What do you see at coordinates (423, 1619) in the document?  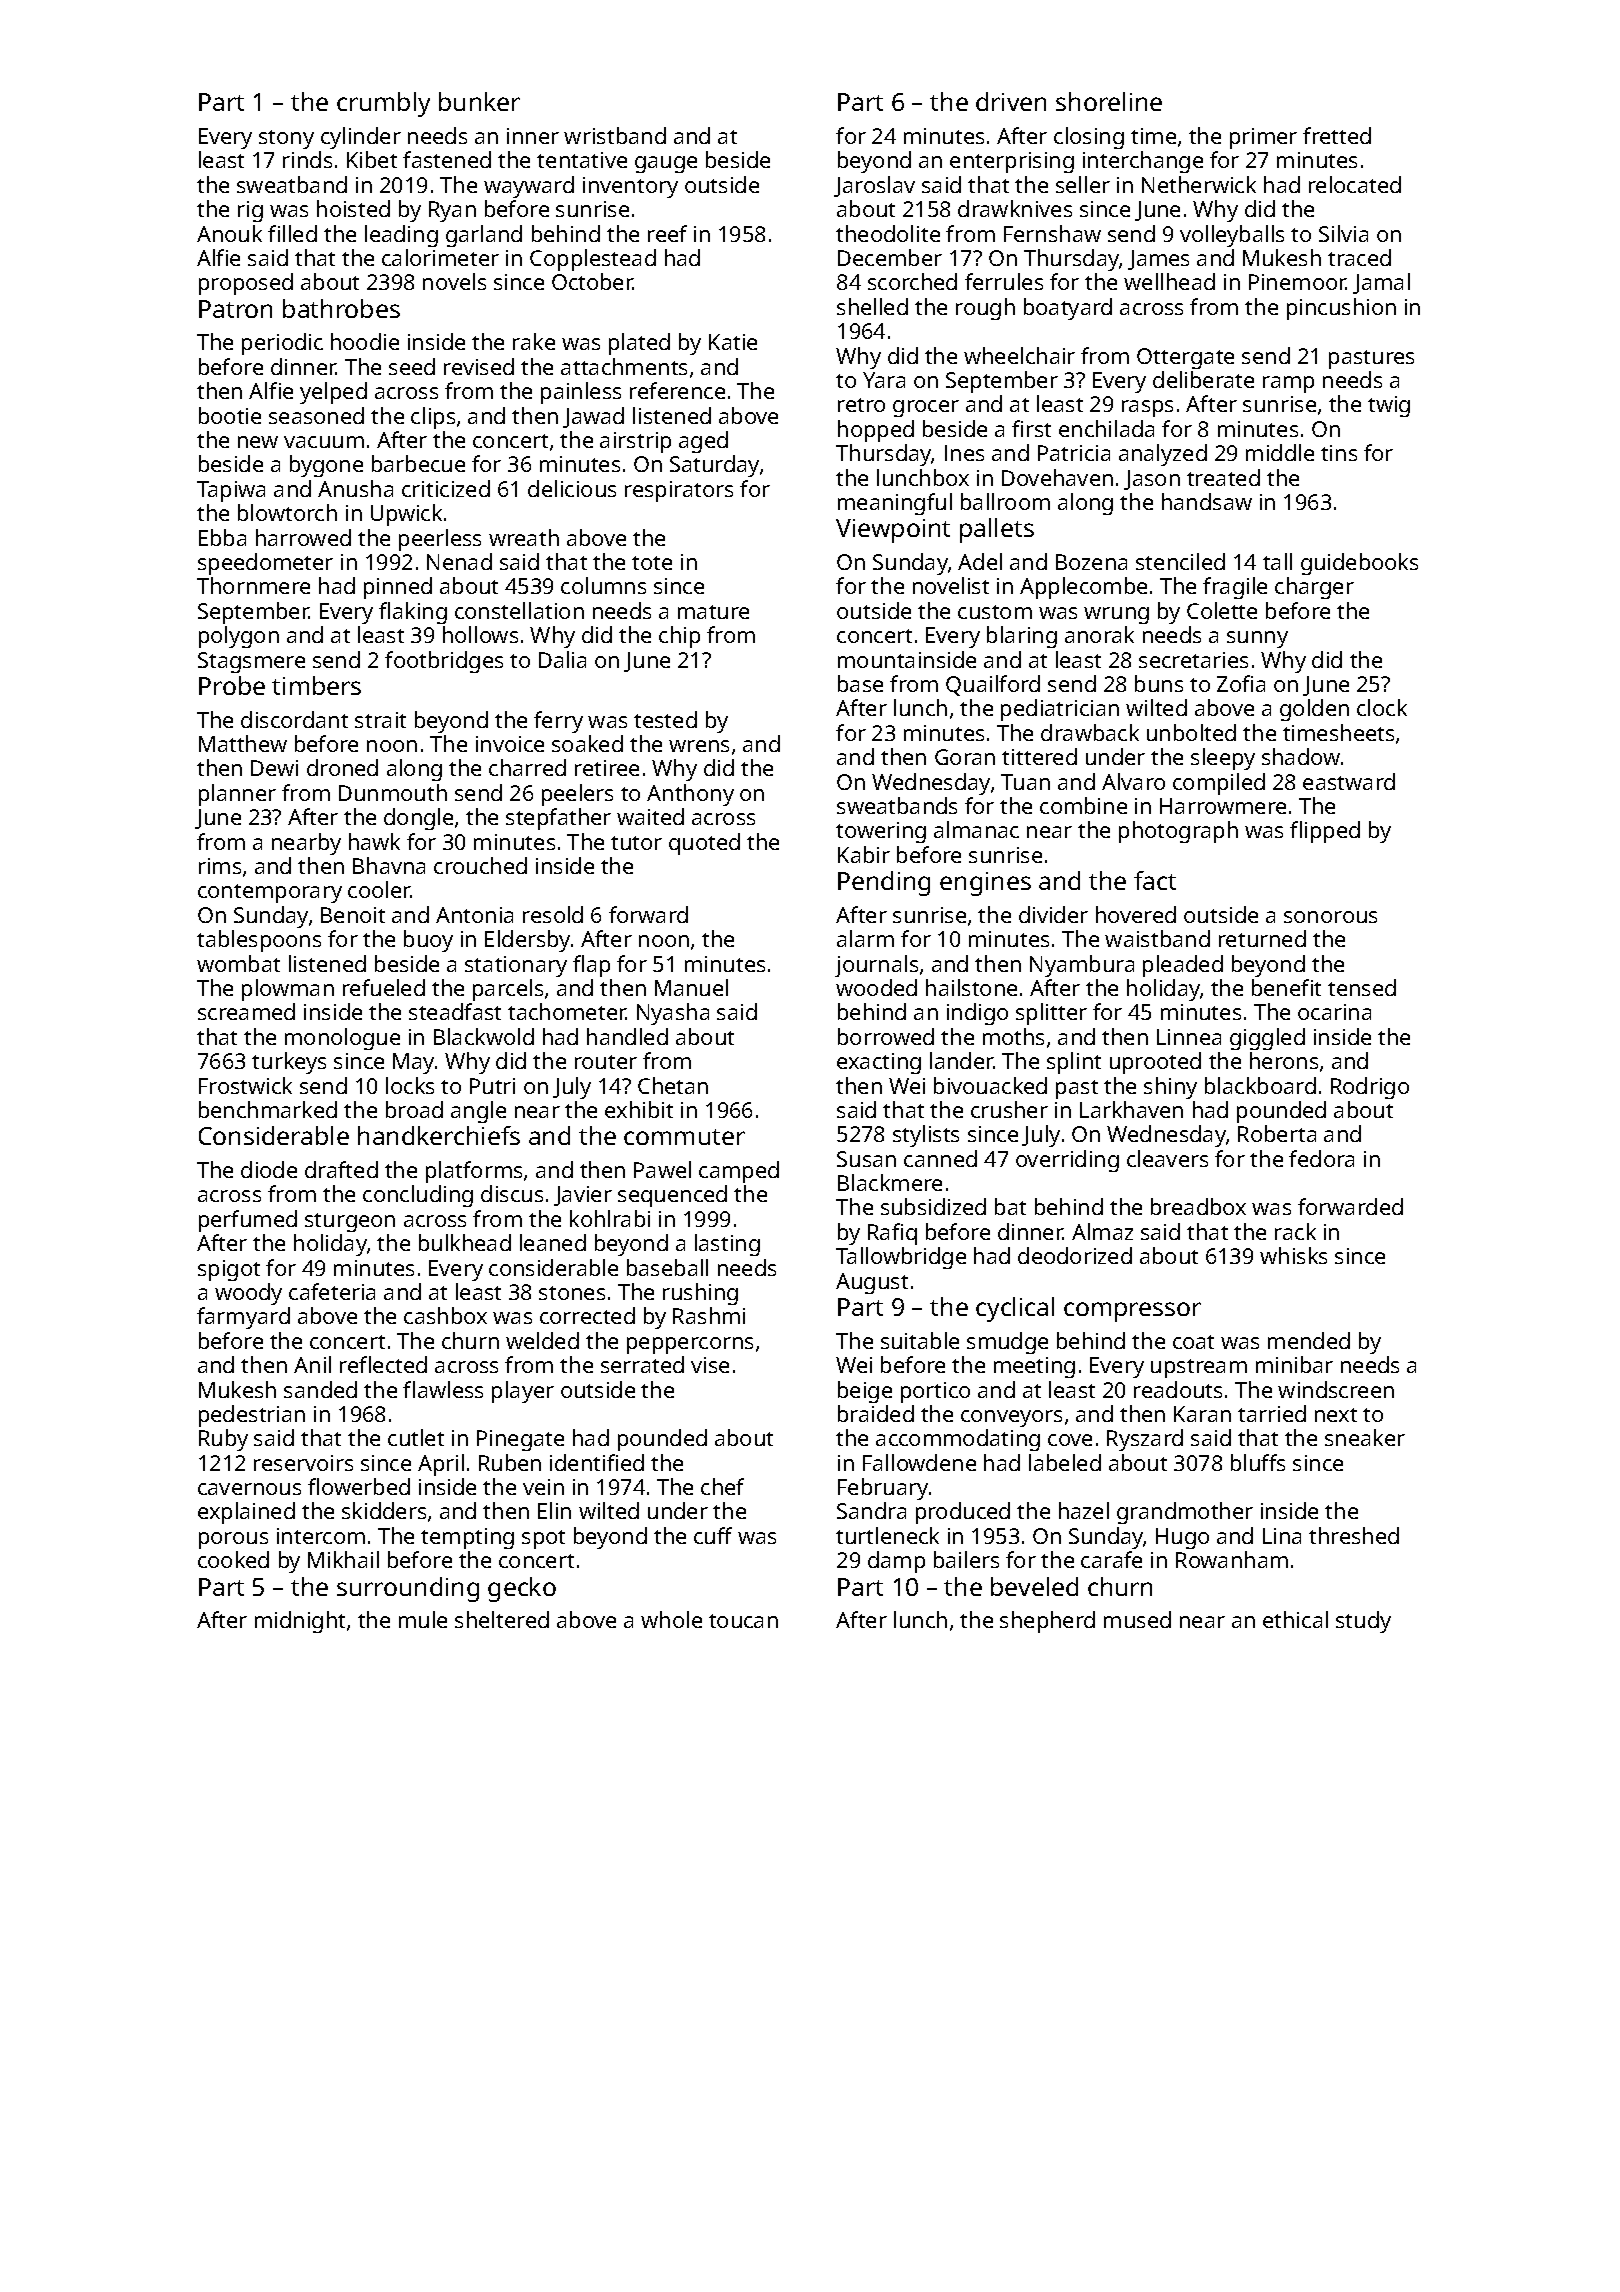 I see `mule` at bounding box center [423, 1619].
